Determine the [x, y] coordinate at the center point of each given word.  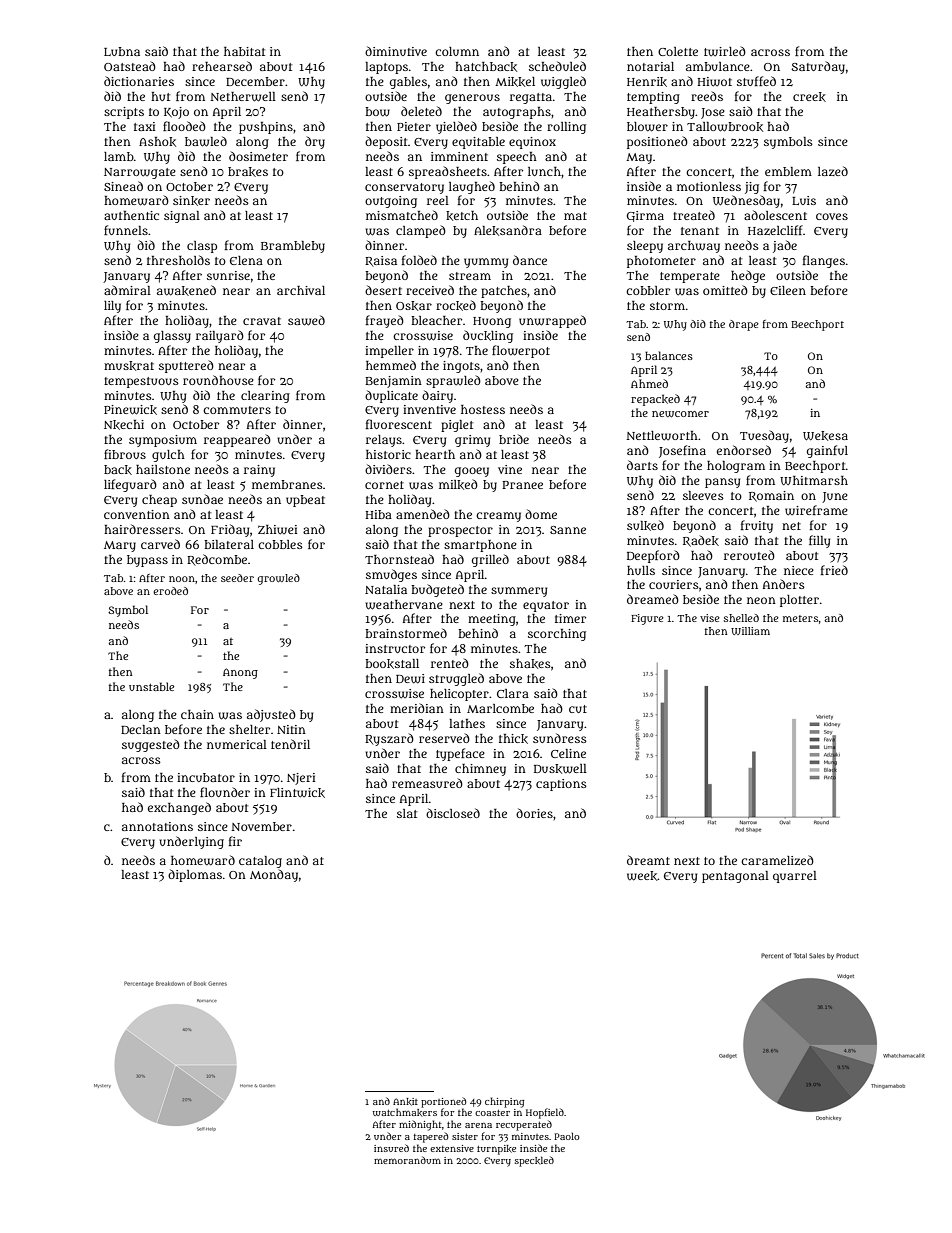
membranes [287, 484]
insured [391, 1148]
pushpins [266, 128]
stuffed [756, 81]
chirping [504, 1102]
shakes [530, 664]
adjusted [271, 715]
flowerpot [521, 351]
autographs [517, 113]
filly [819, 541]
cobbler [648, 290]
